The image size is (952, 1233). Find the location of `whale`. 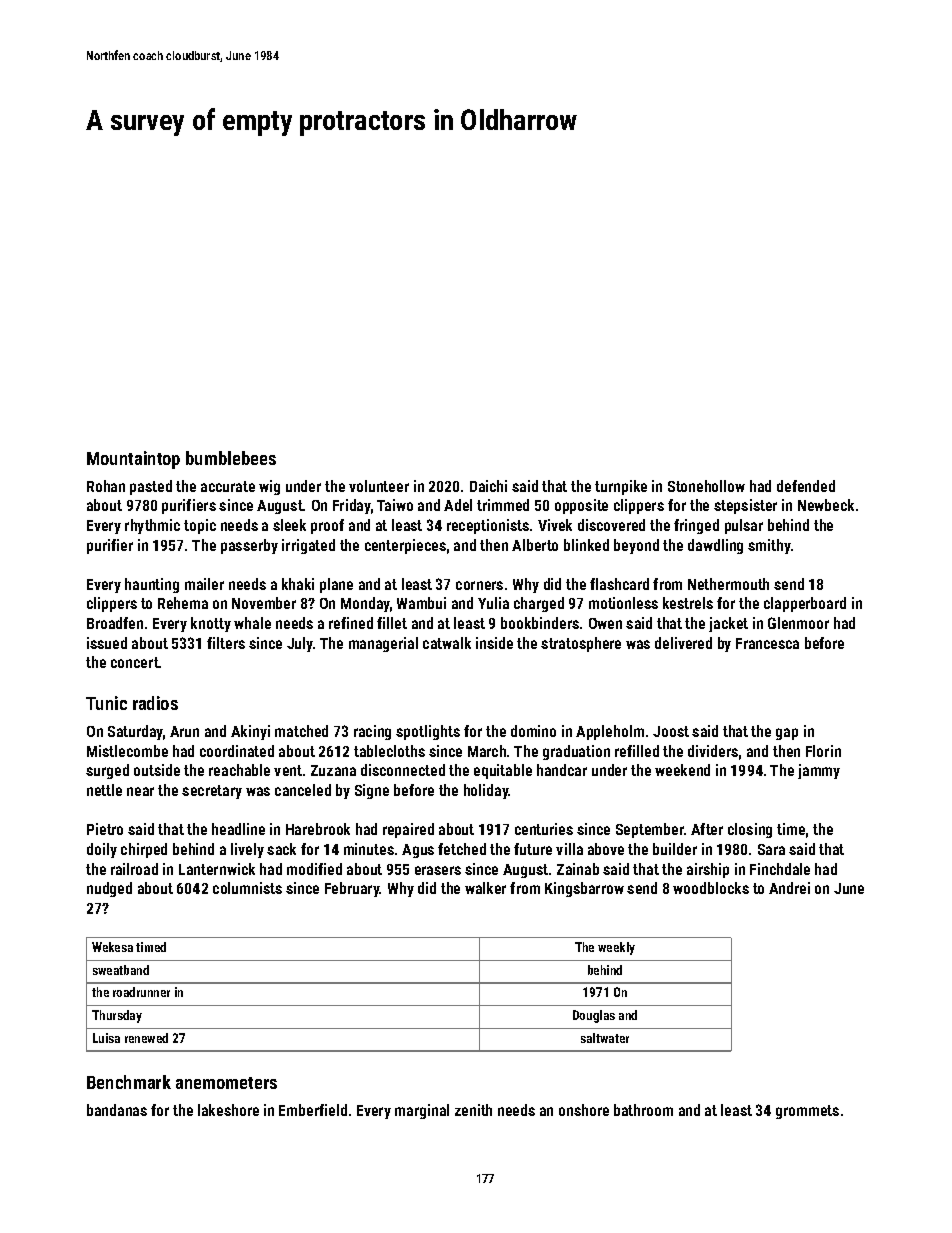

whale is located at coordinates (252, 623).
